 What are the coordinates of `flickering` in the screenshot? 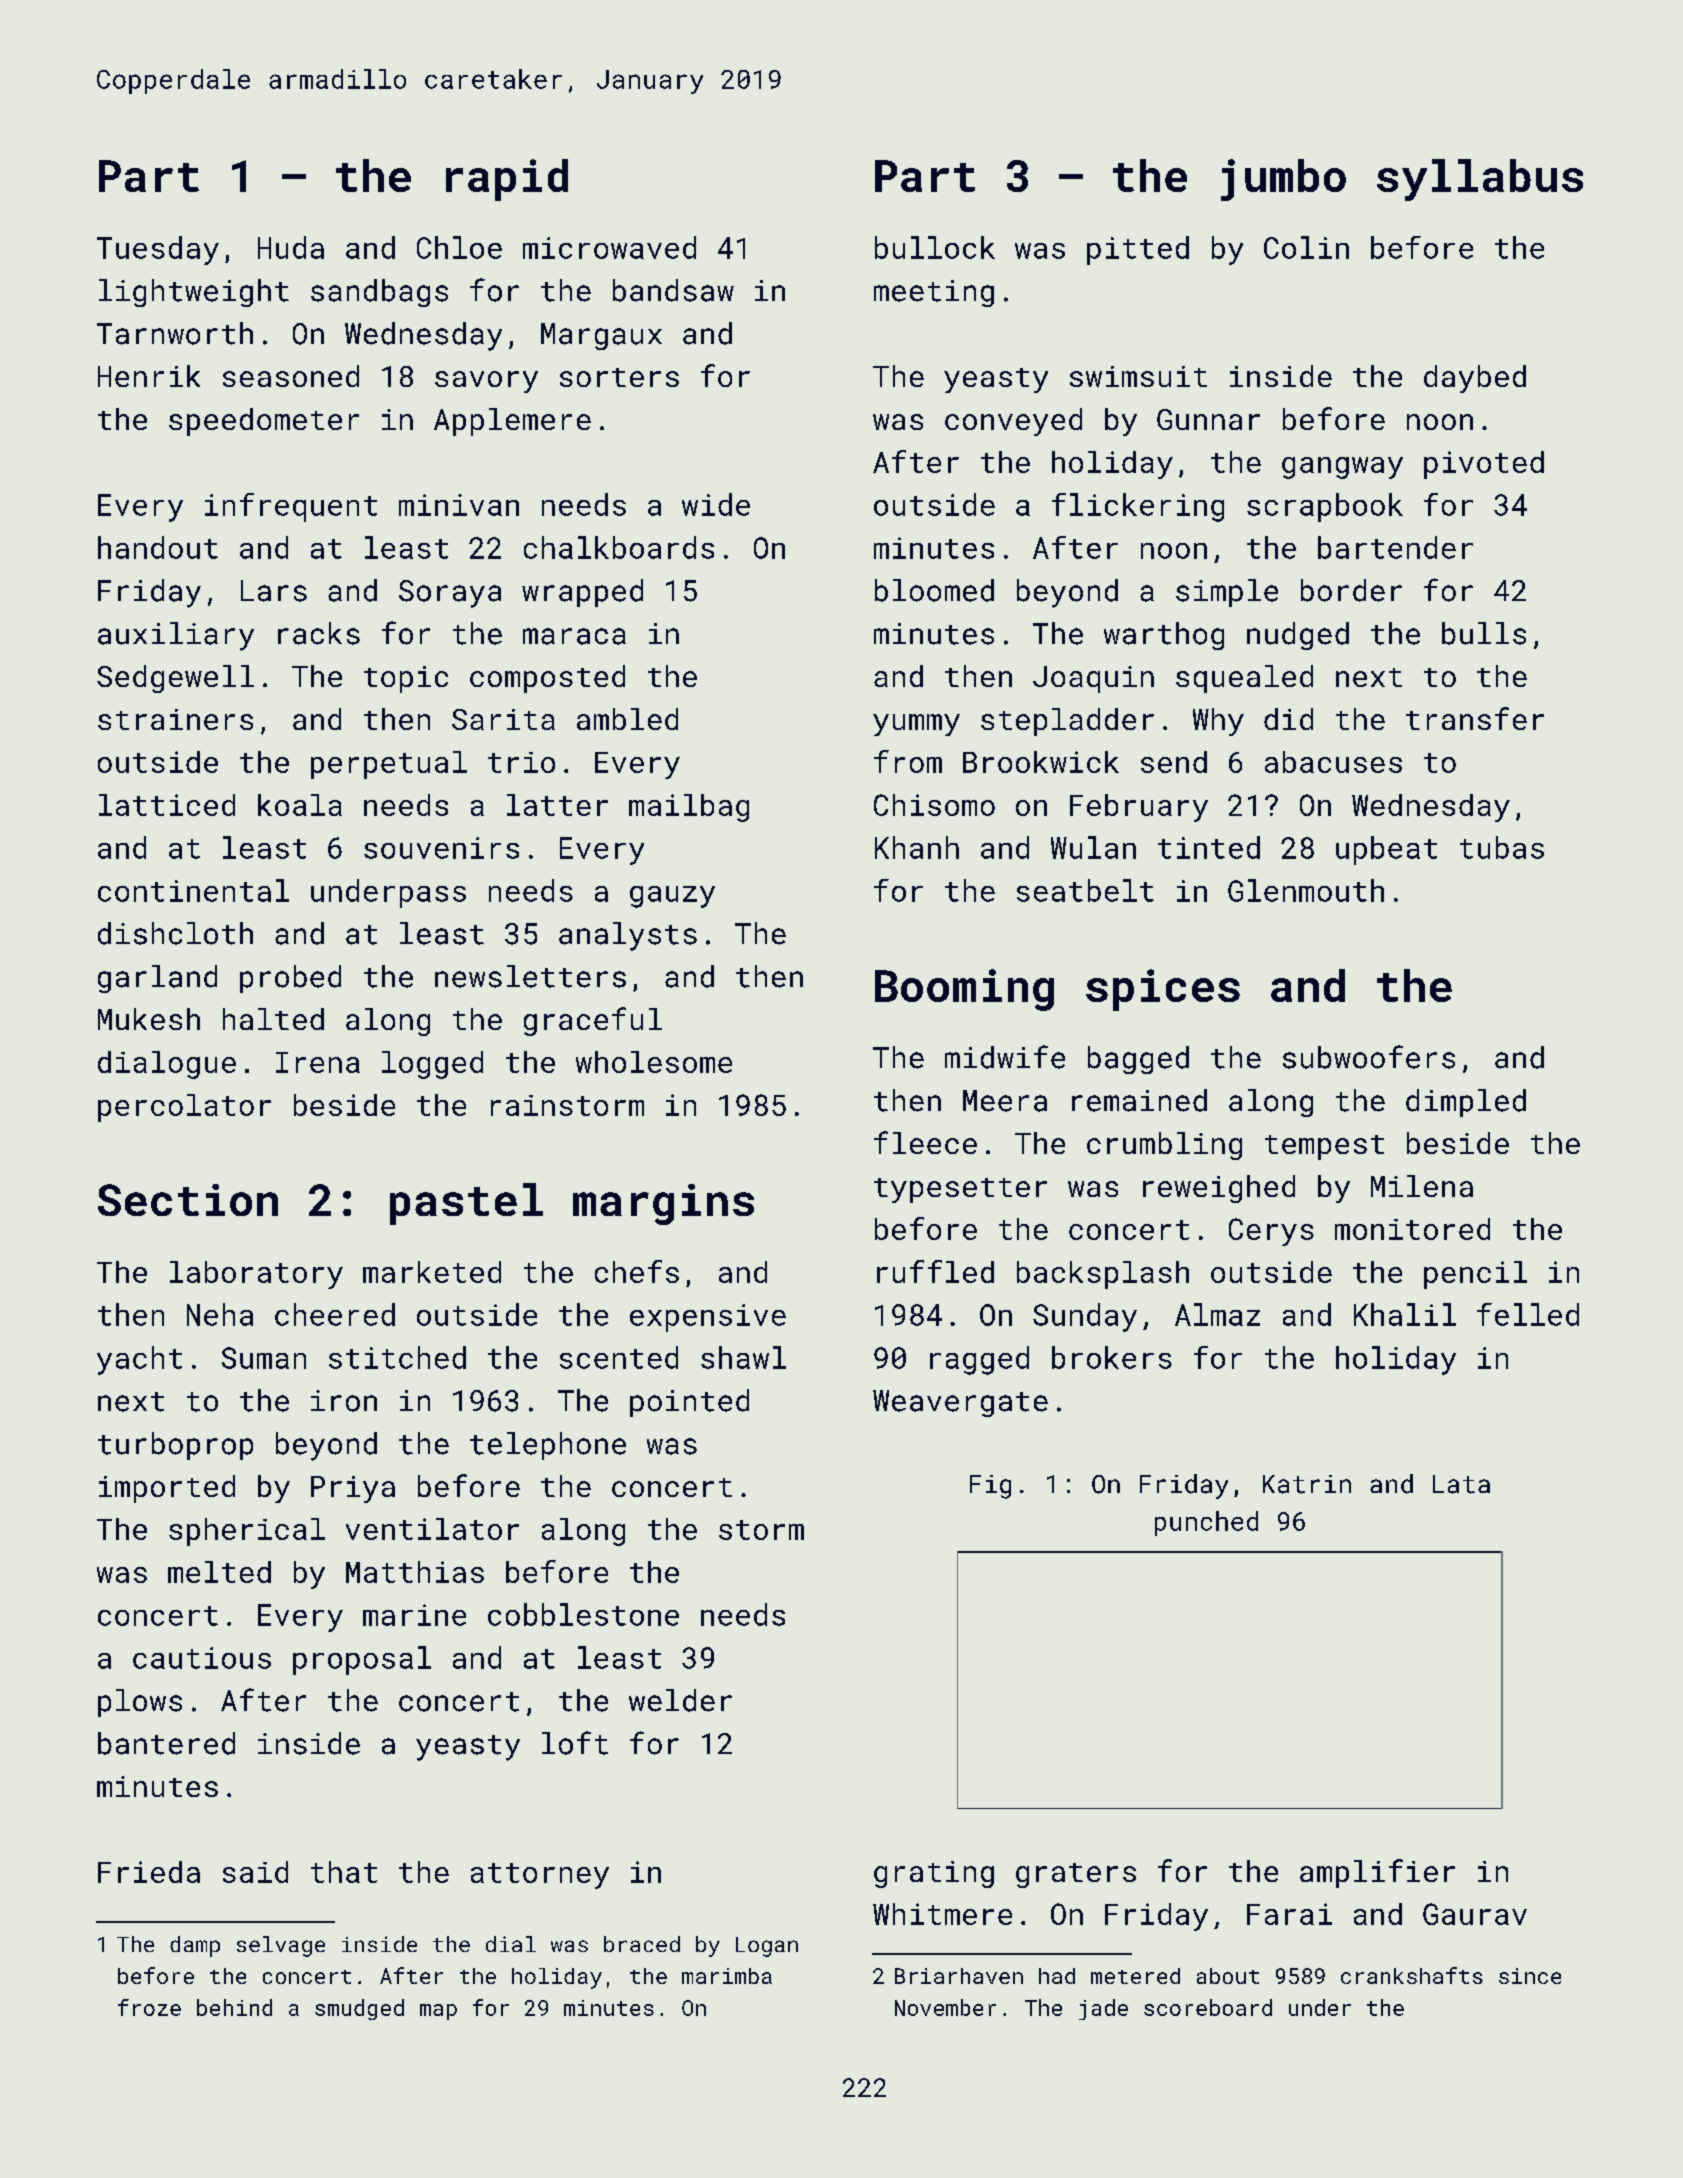 It's located at (1138, 507).
